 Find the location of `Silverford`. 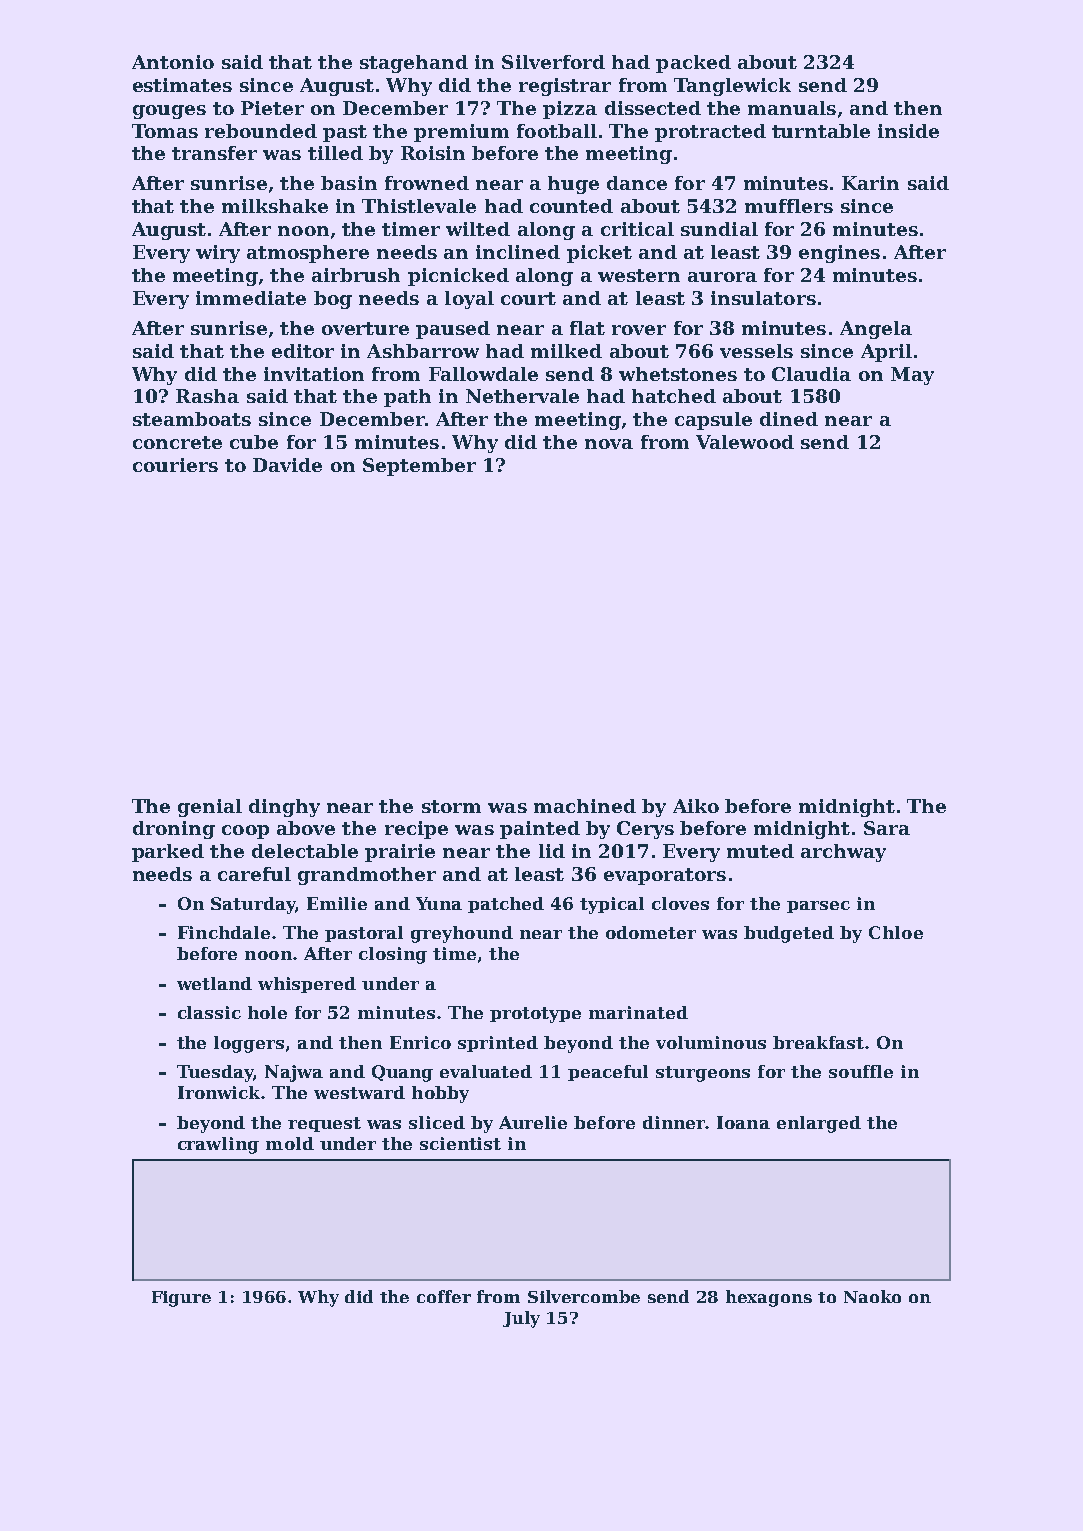

Silverford is located at coordinates (553, 62).
